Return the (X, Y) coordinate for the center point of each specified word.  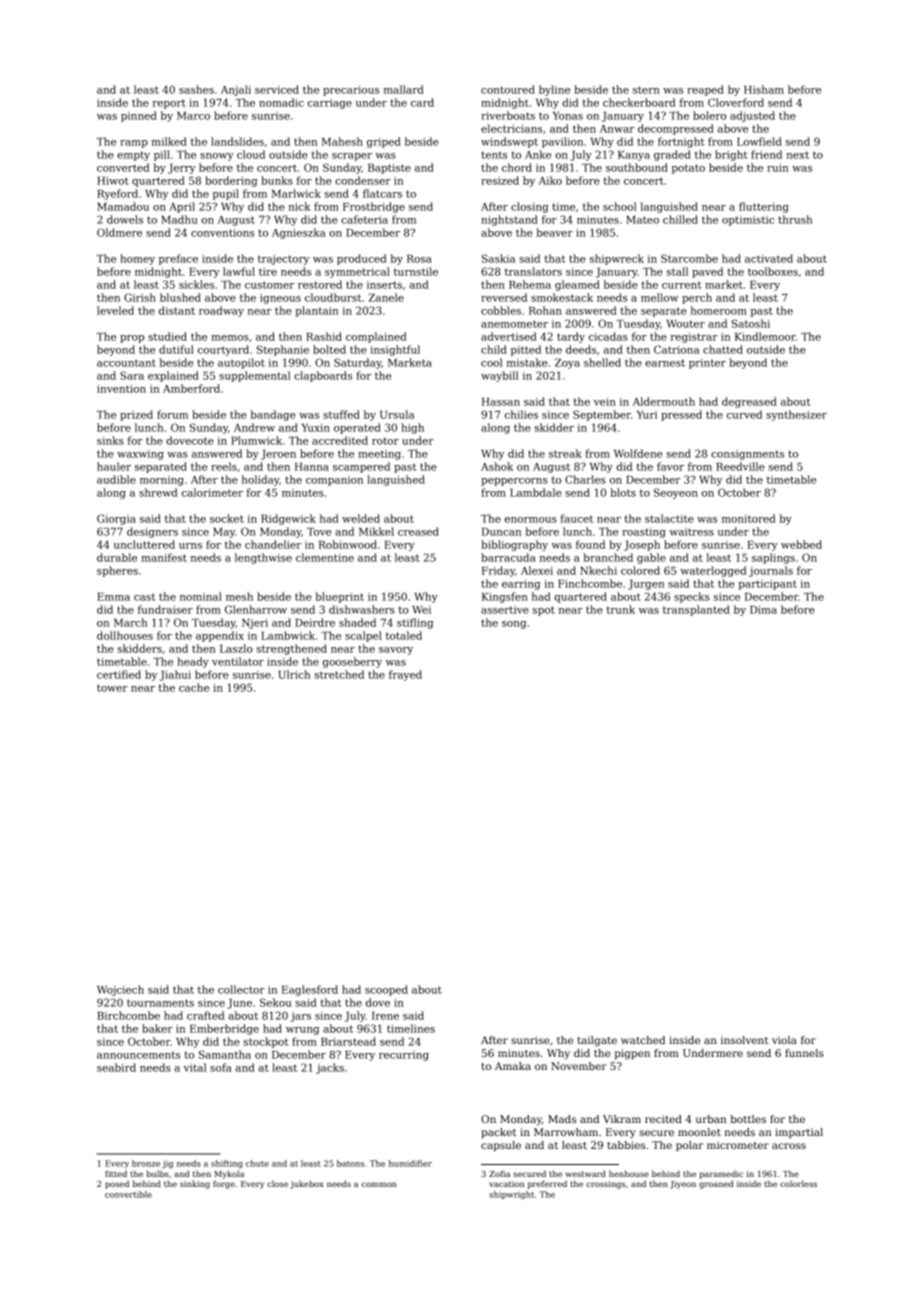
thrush (795, 219)
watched (643, 1040)
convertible (128, 1194)
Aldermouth (664, 401)
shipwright (511, 1195)
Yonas (568, 116)
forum (172, 414)
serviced (277, 89)
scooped (386, 990)
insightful (395, 350)
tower (112, 688)
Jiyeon (683, 1185)
